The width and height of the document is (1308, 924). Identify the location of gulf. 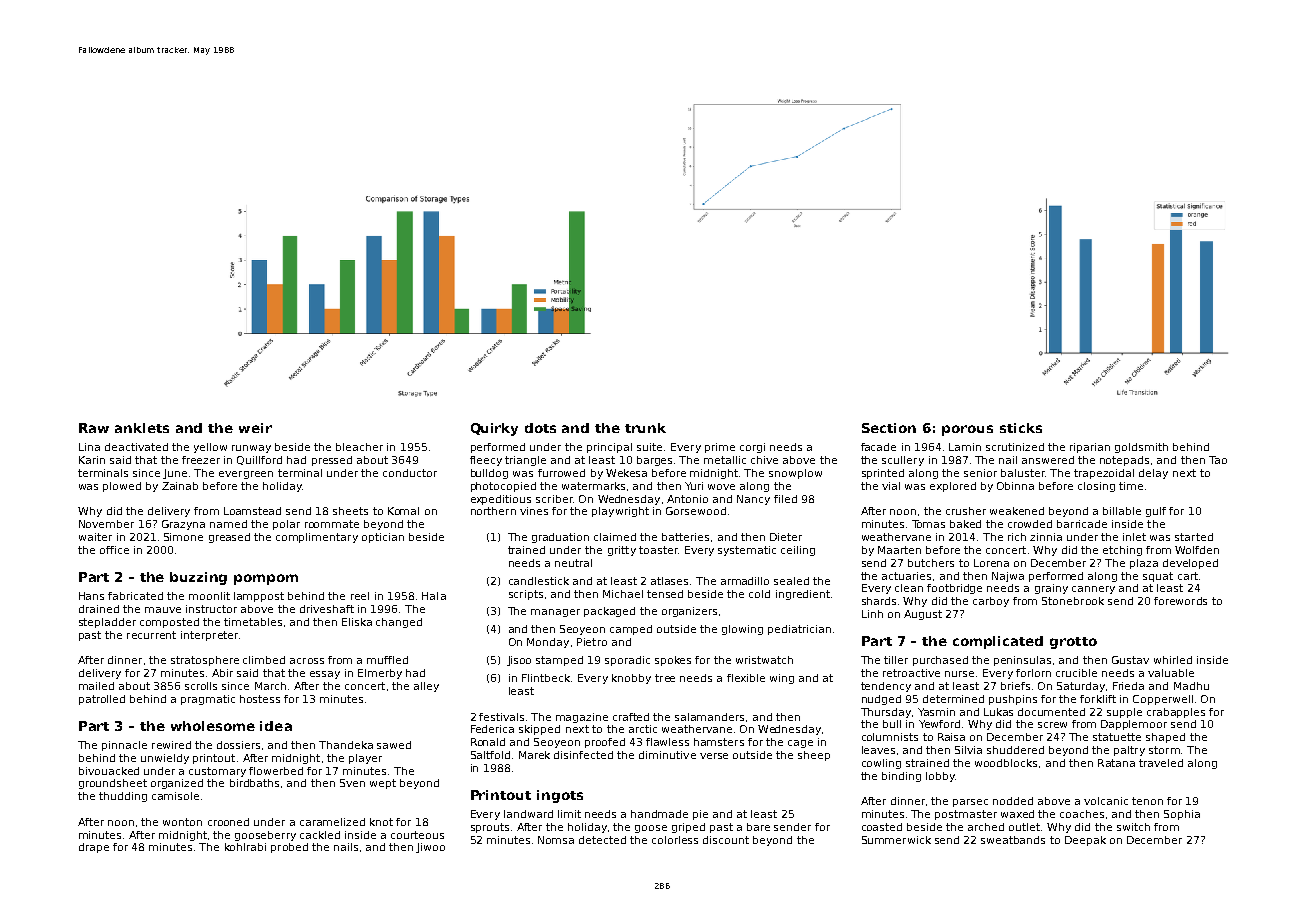
(1156, 512).
